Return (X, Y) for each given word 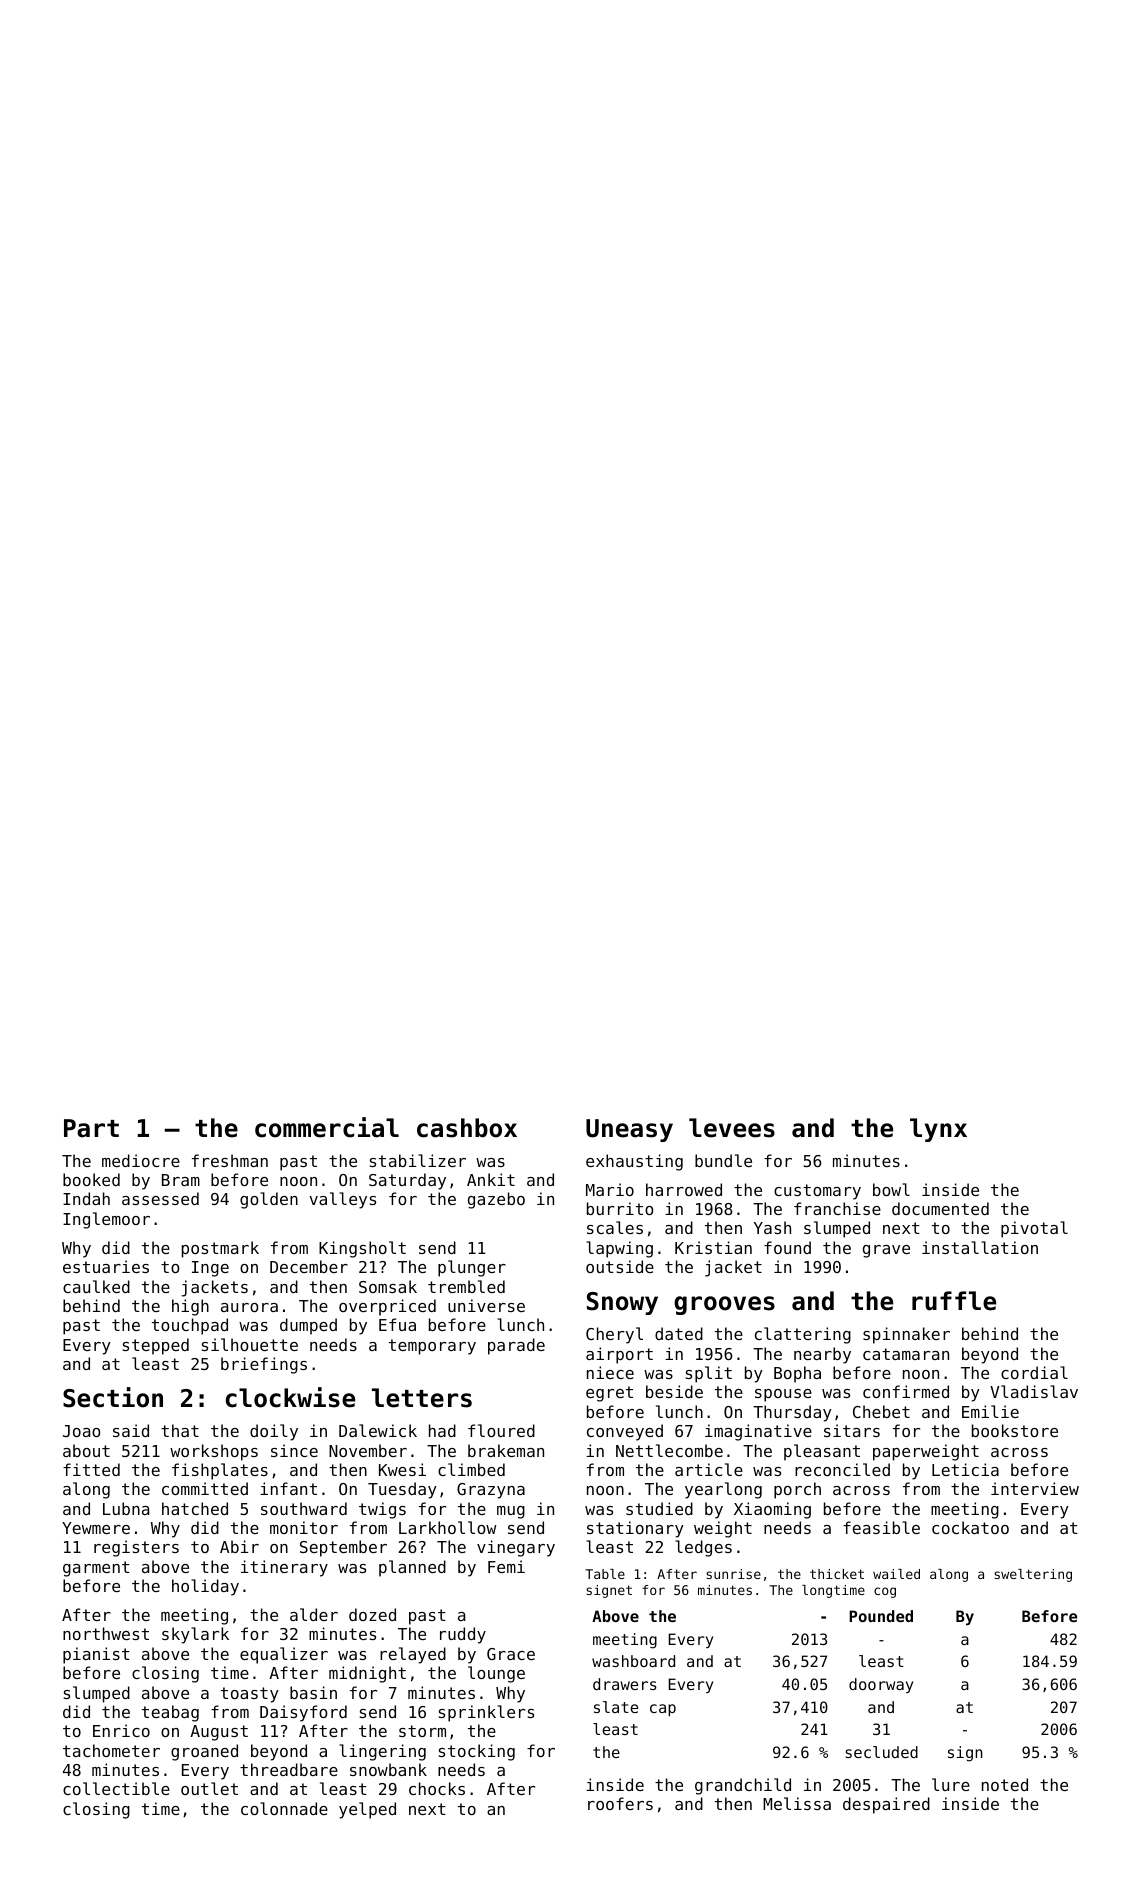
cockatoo (970, 1527)
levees (732, 1128)
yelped (367, 1810)
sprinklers (486, 1713)
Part (91, 1128)
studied (659, 1508)
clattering (803, 1335)
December (309, 1266)
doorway (881, 1685)
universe (486, 1305)
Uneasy (629, 1130)
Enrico (121, 1730)
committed (205, 1488)
